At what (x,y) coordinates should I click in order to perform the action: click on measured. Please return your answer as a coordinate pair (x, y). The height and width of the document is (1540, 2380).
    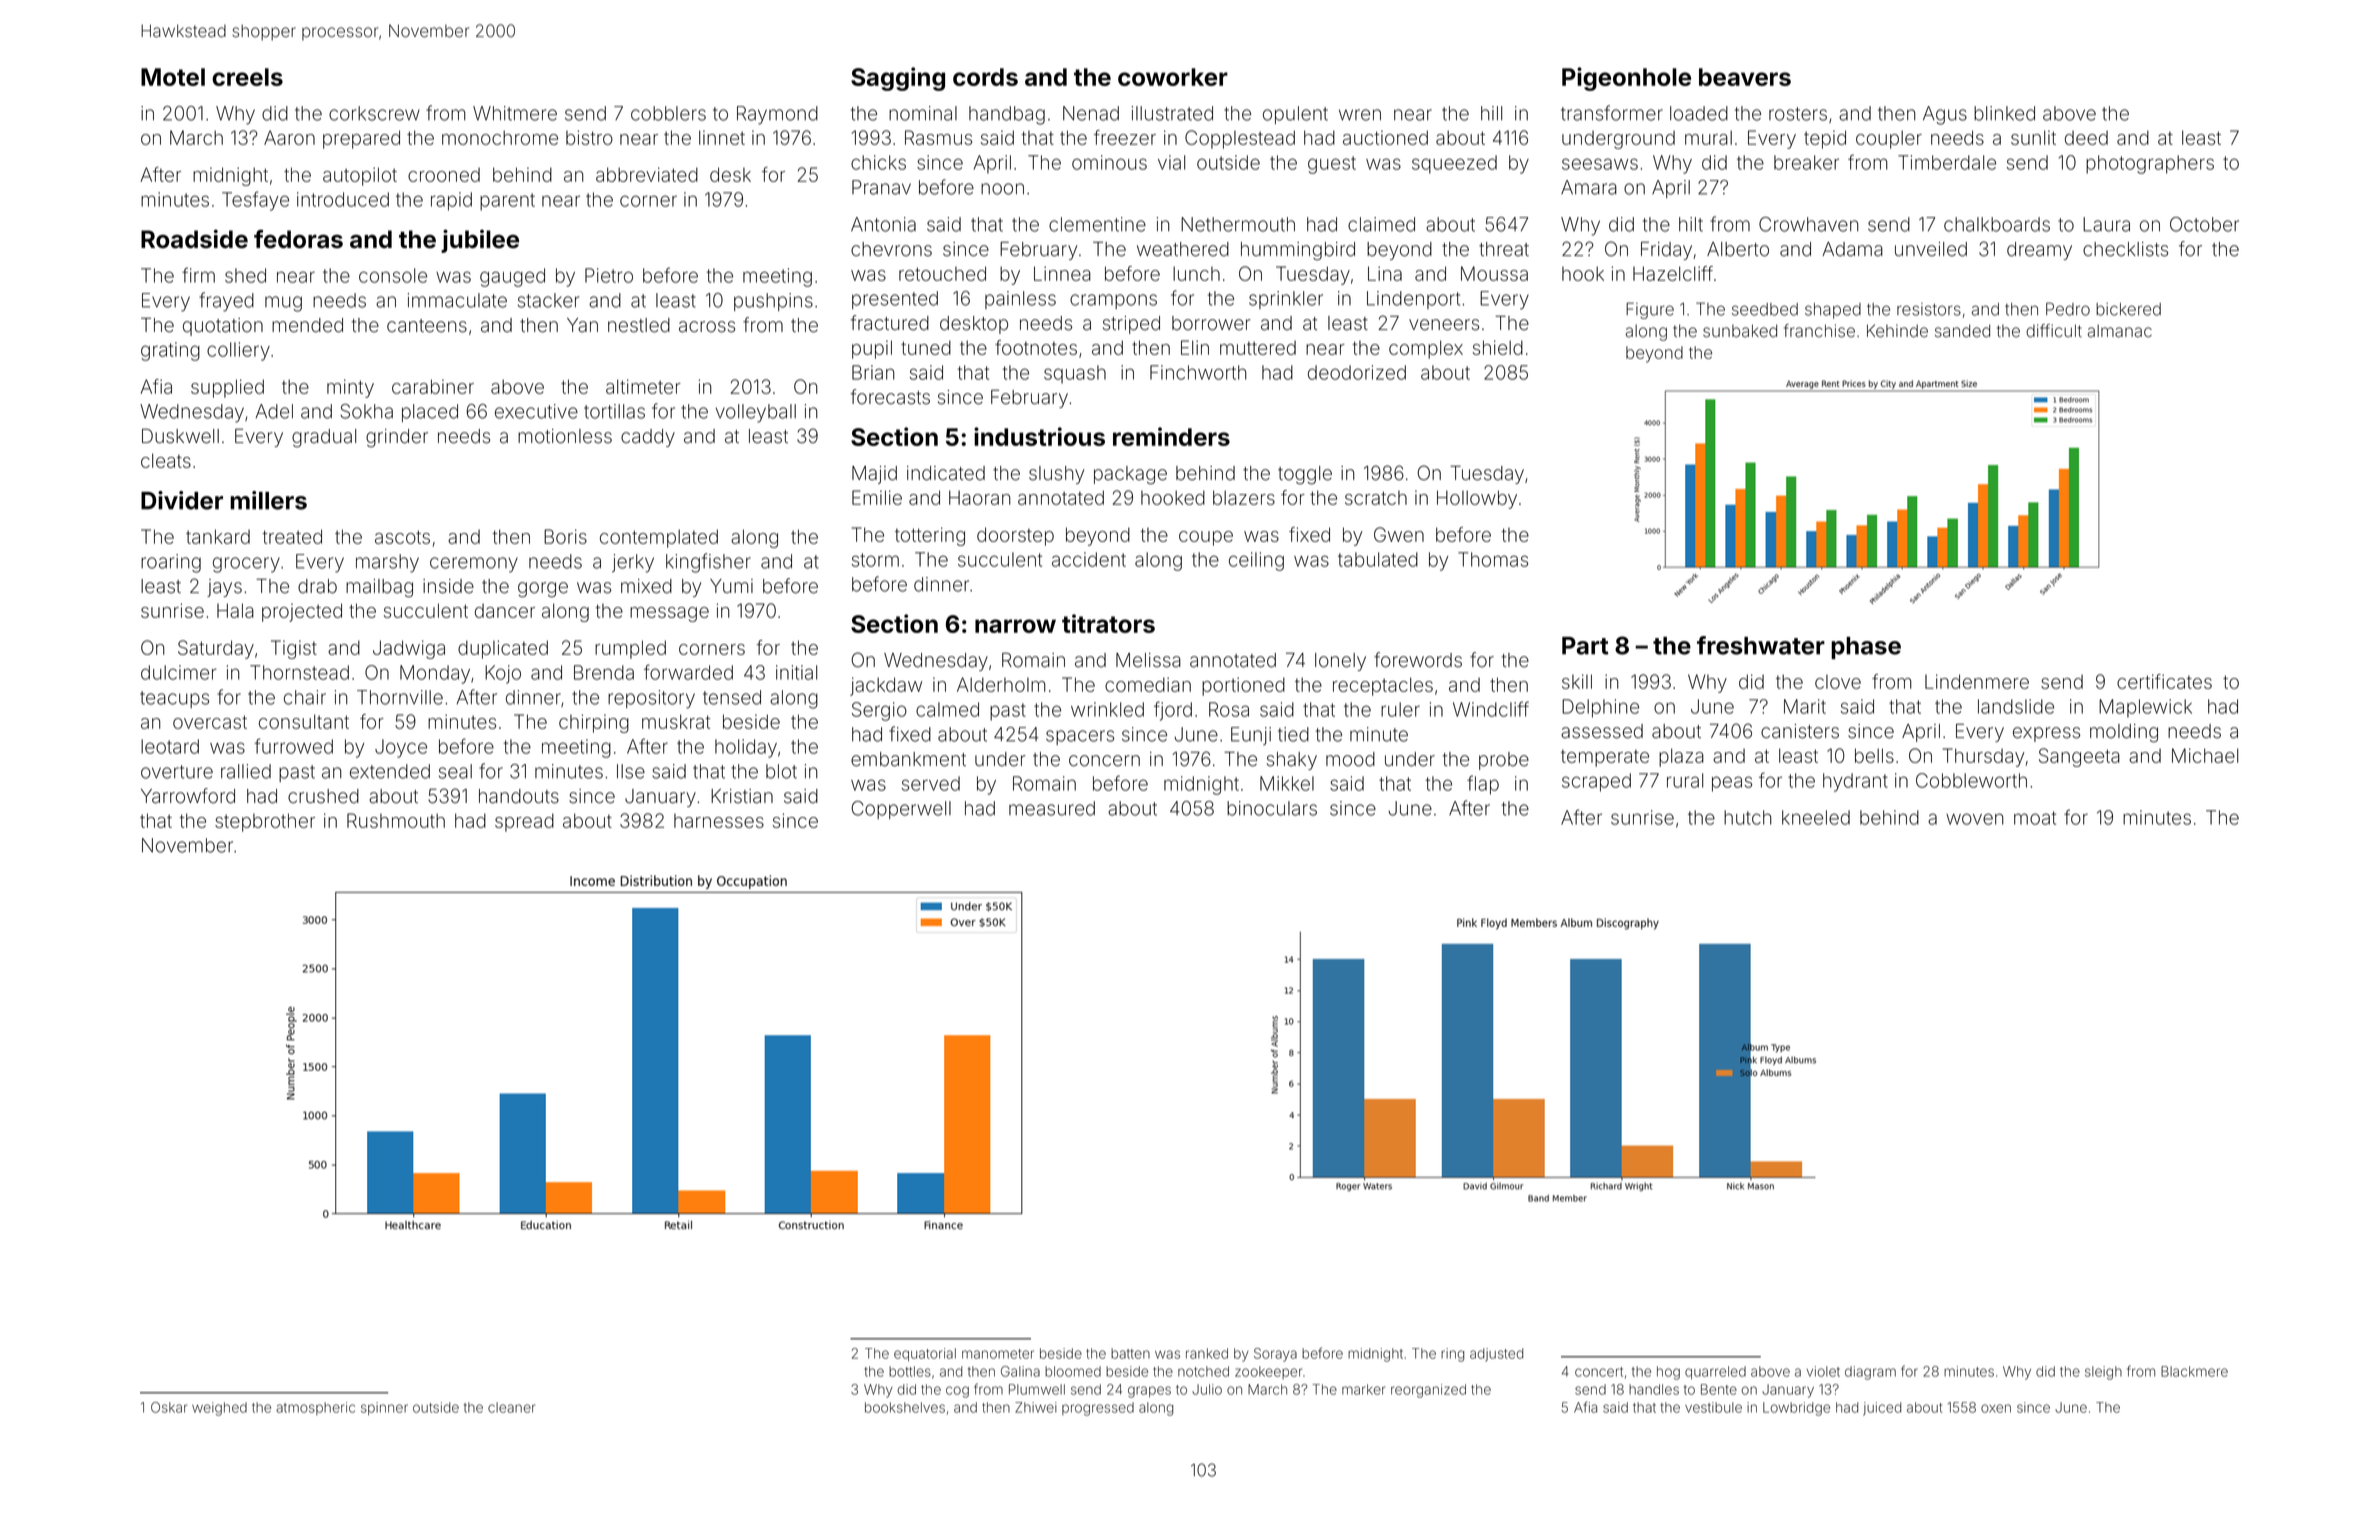
    Looking at the image, I should click on (1052, 808).
